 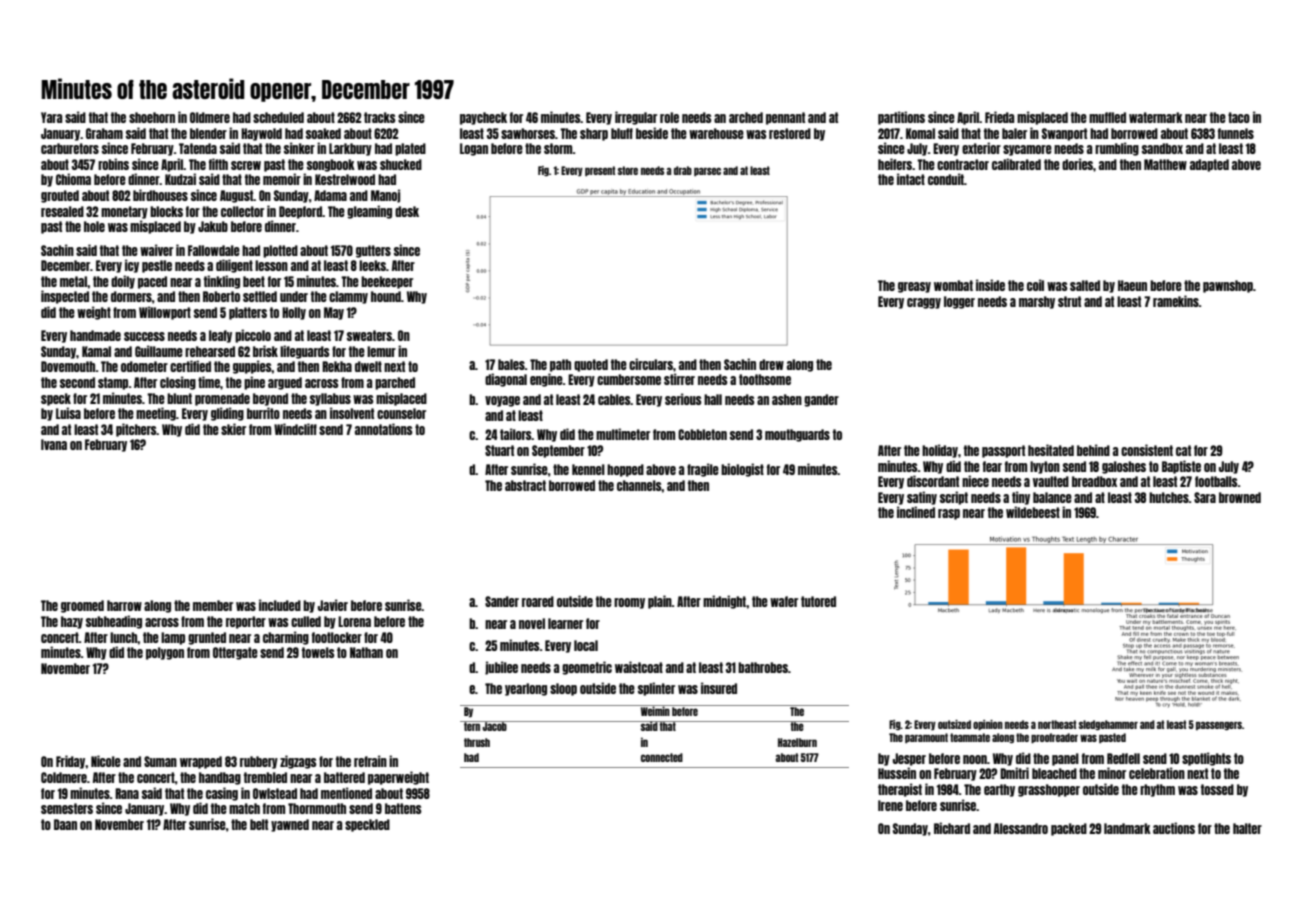 What do you see at coordinates (1124, 467) in the screenshot?
I see `galoshes` at bounding box center [1124, 467].
